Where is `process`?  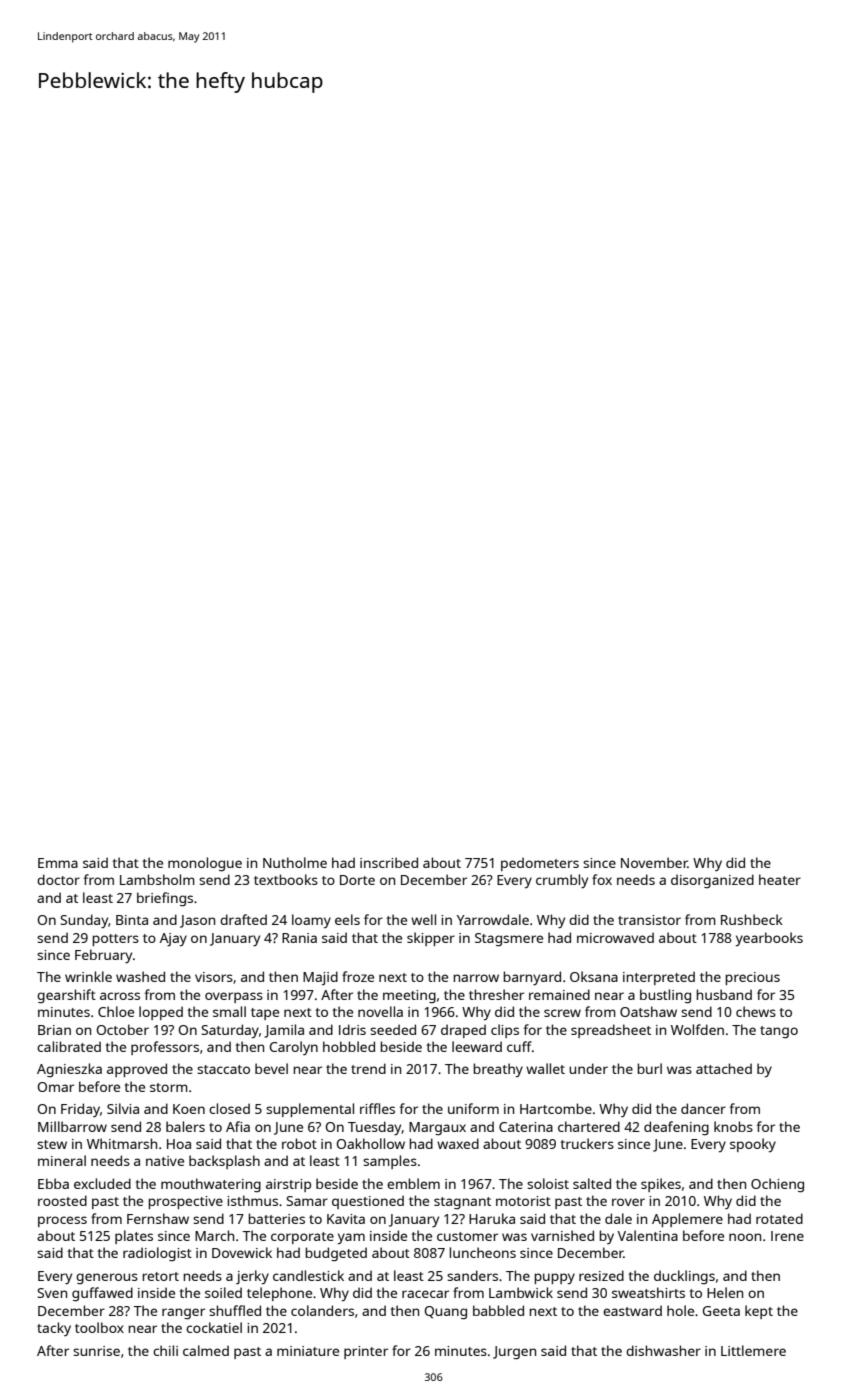 process is located at coordinates (62, 1221).
